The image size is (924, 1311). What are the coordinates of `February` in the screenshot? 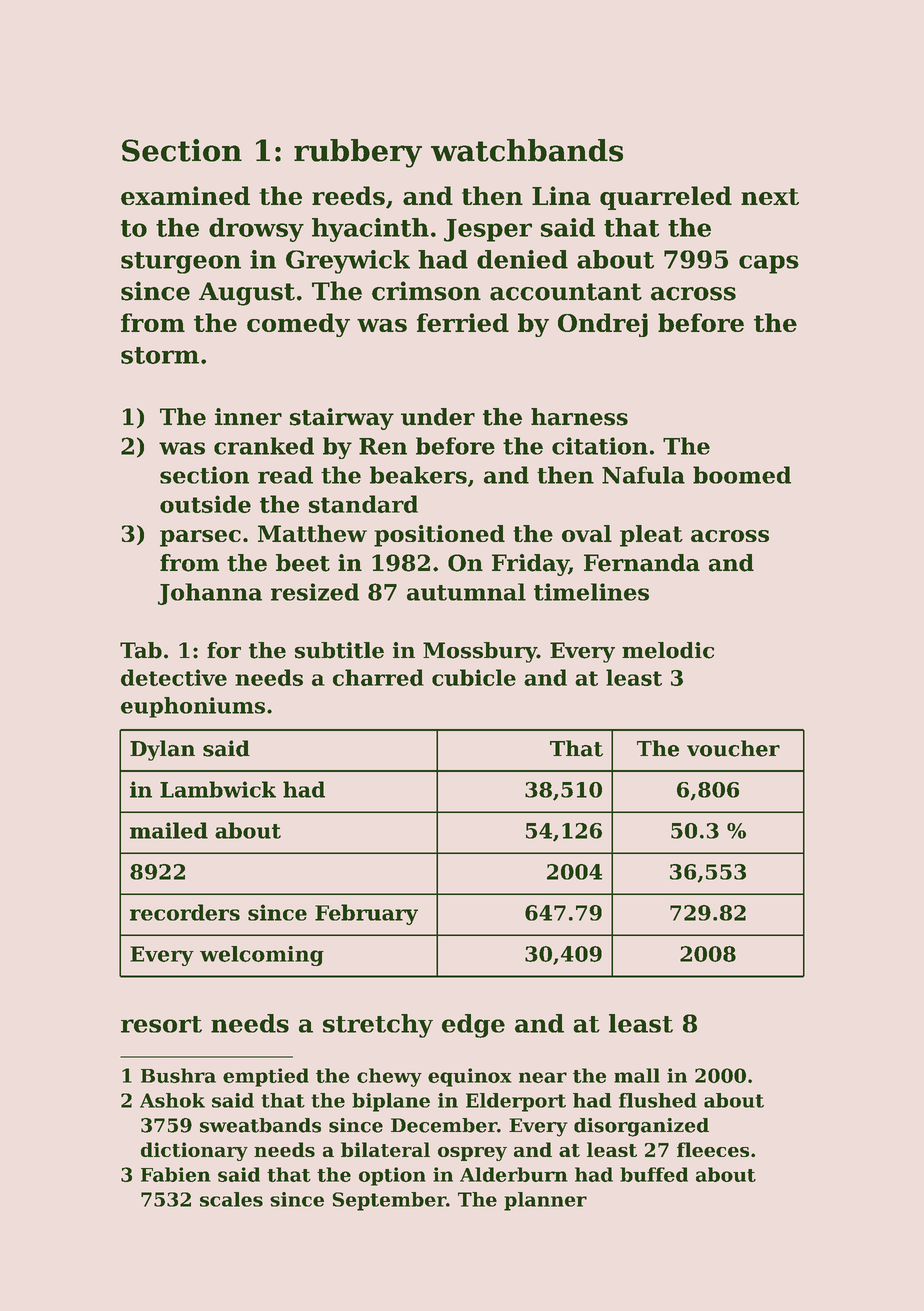 It's located at (366, 914).
